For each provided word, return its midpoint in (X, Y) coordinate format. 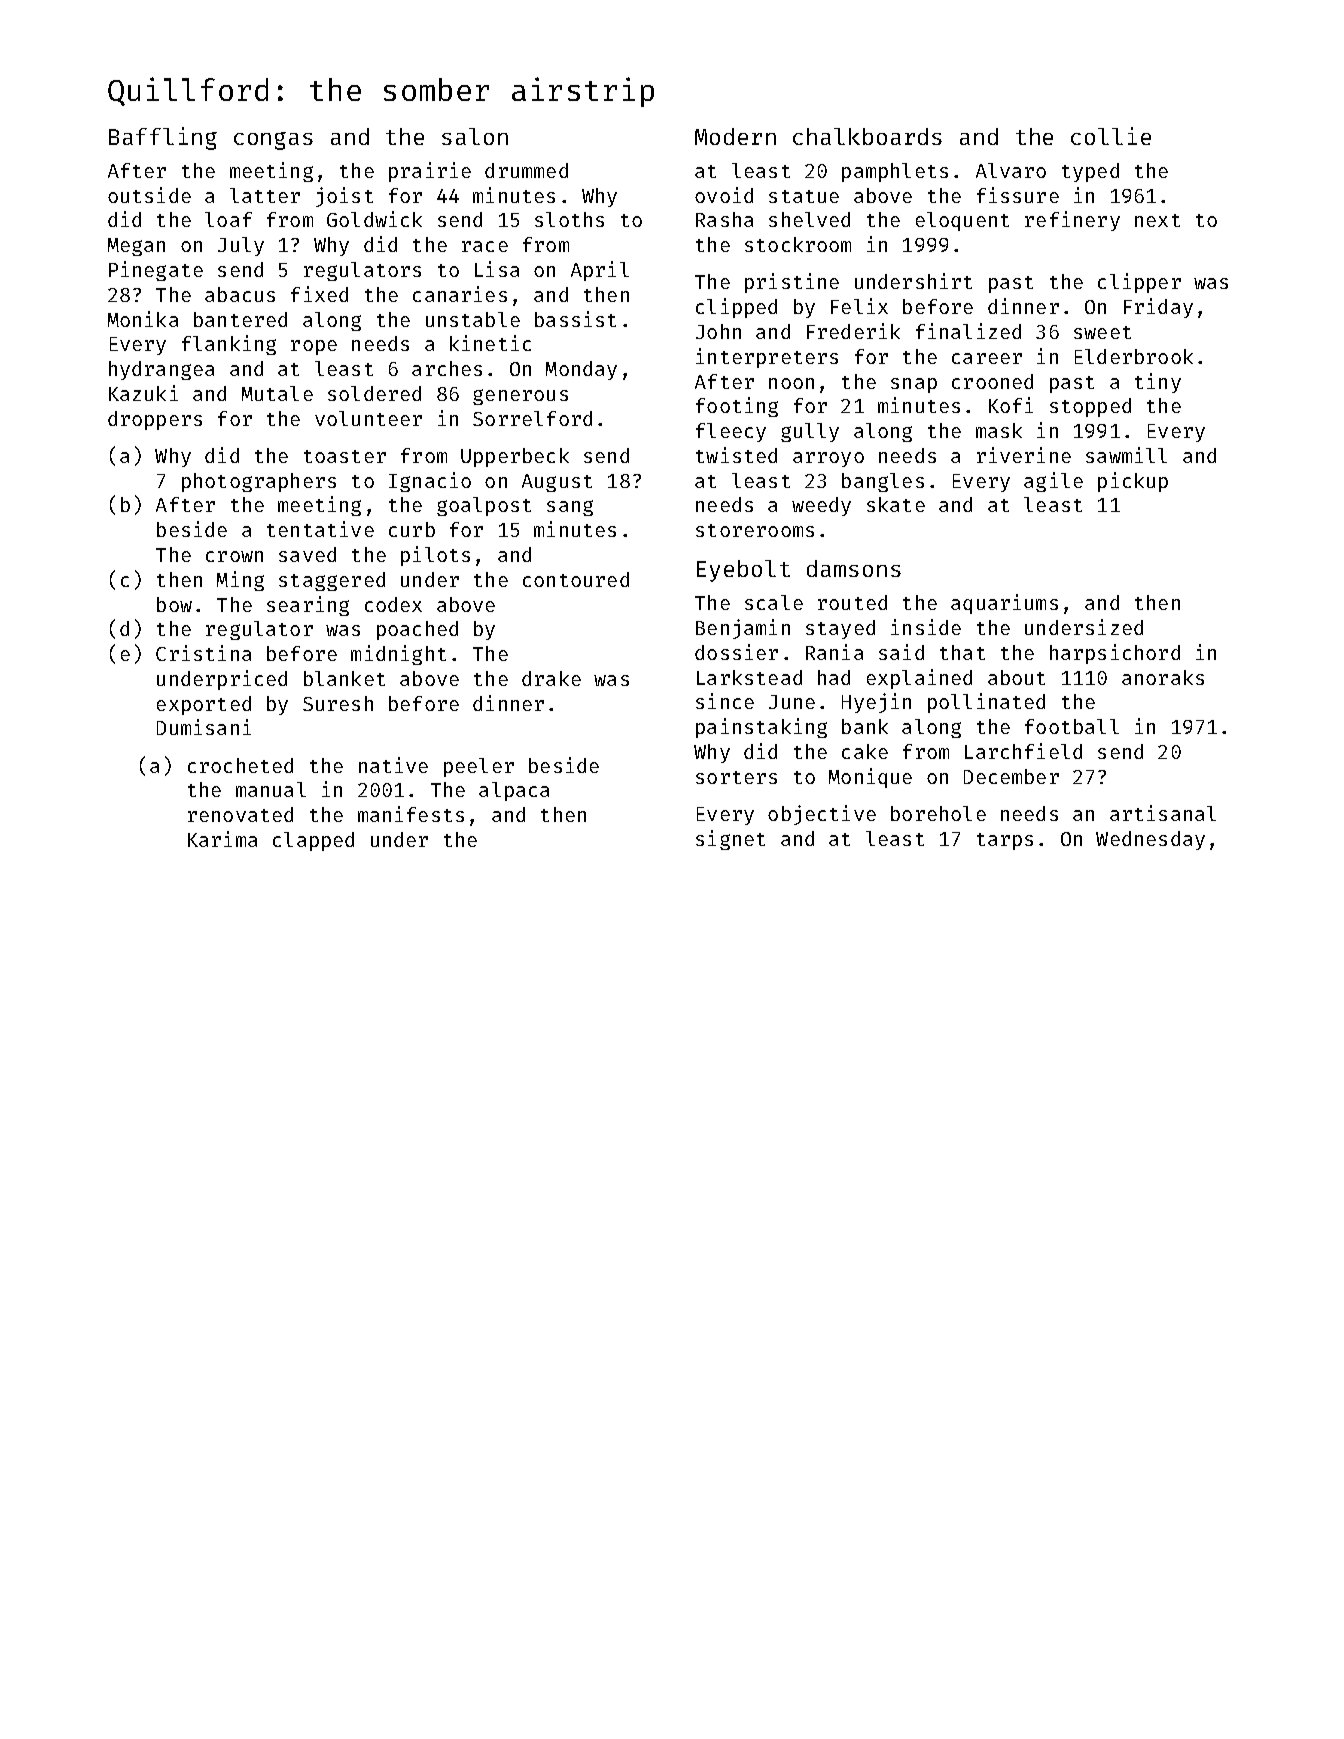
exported (204, 705)
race (485, 246)
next (1157, 220)
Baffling (163, 138)
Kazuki (143, 393)
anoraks (1163, 677)
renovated (240, 814)
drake (551, 678)
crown (234, 556)
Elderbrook (1134, 356)
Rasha (724, 219)
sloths (569, 219)
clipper (1139, 283)
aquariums (1004, 604)
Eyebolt (743, 571)
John (718, 331)
